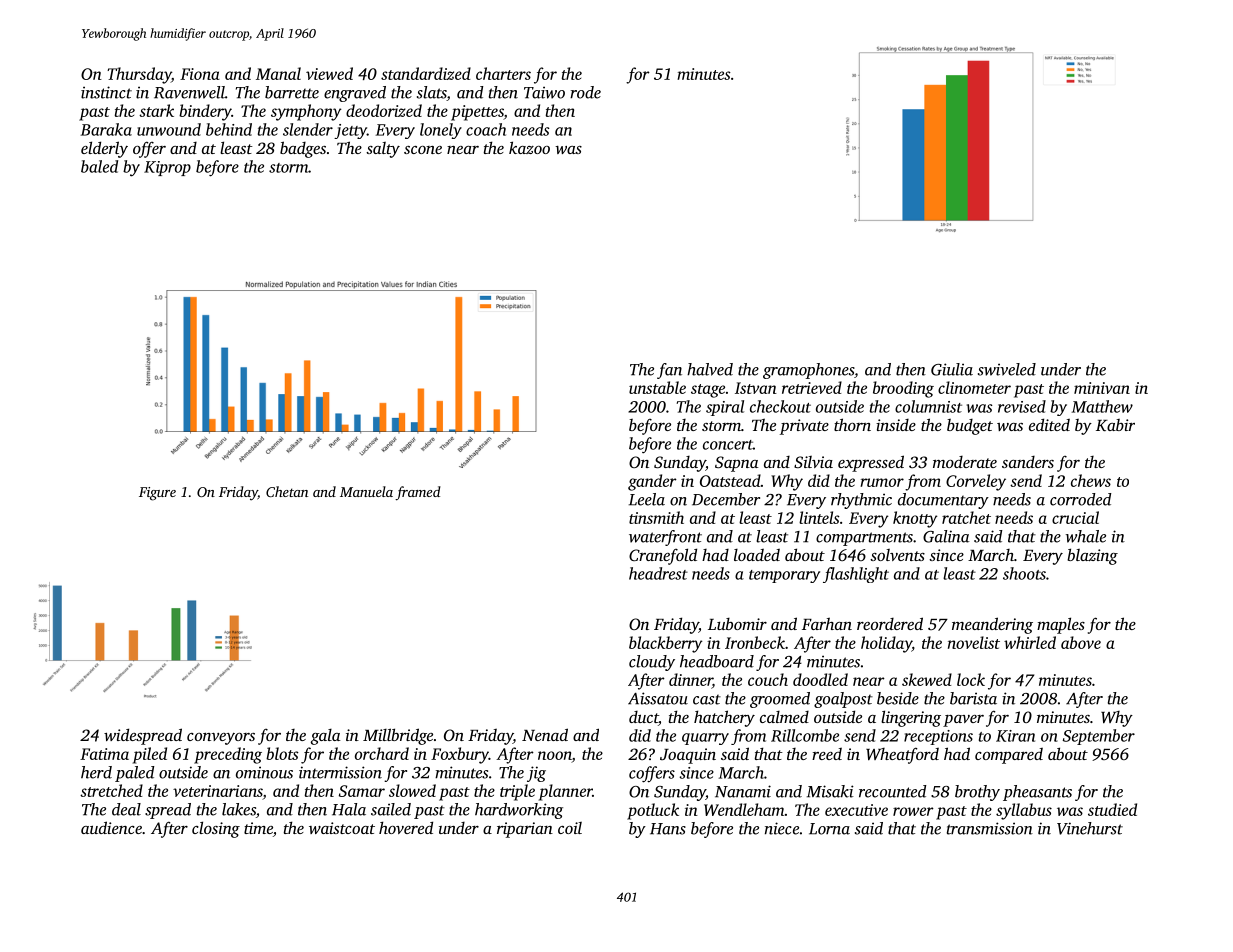 This screenshot has height=952, width=1233. What do you see at coordinates (278, 73) in the screenshot?
I see `Manal` at bounding box center [278, 73].
